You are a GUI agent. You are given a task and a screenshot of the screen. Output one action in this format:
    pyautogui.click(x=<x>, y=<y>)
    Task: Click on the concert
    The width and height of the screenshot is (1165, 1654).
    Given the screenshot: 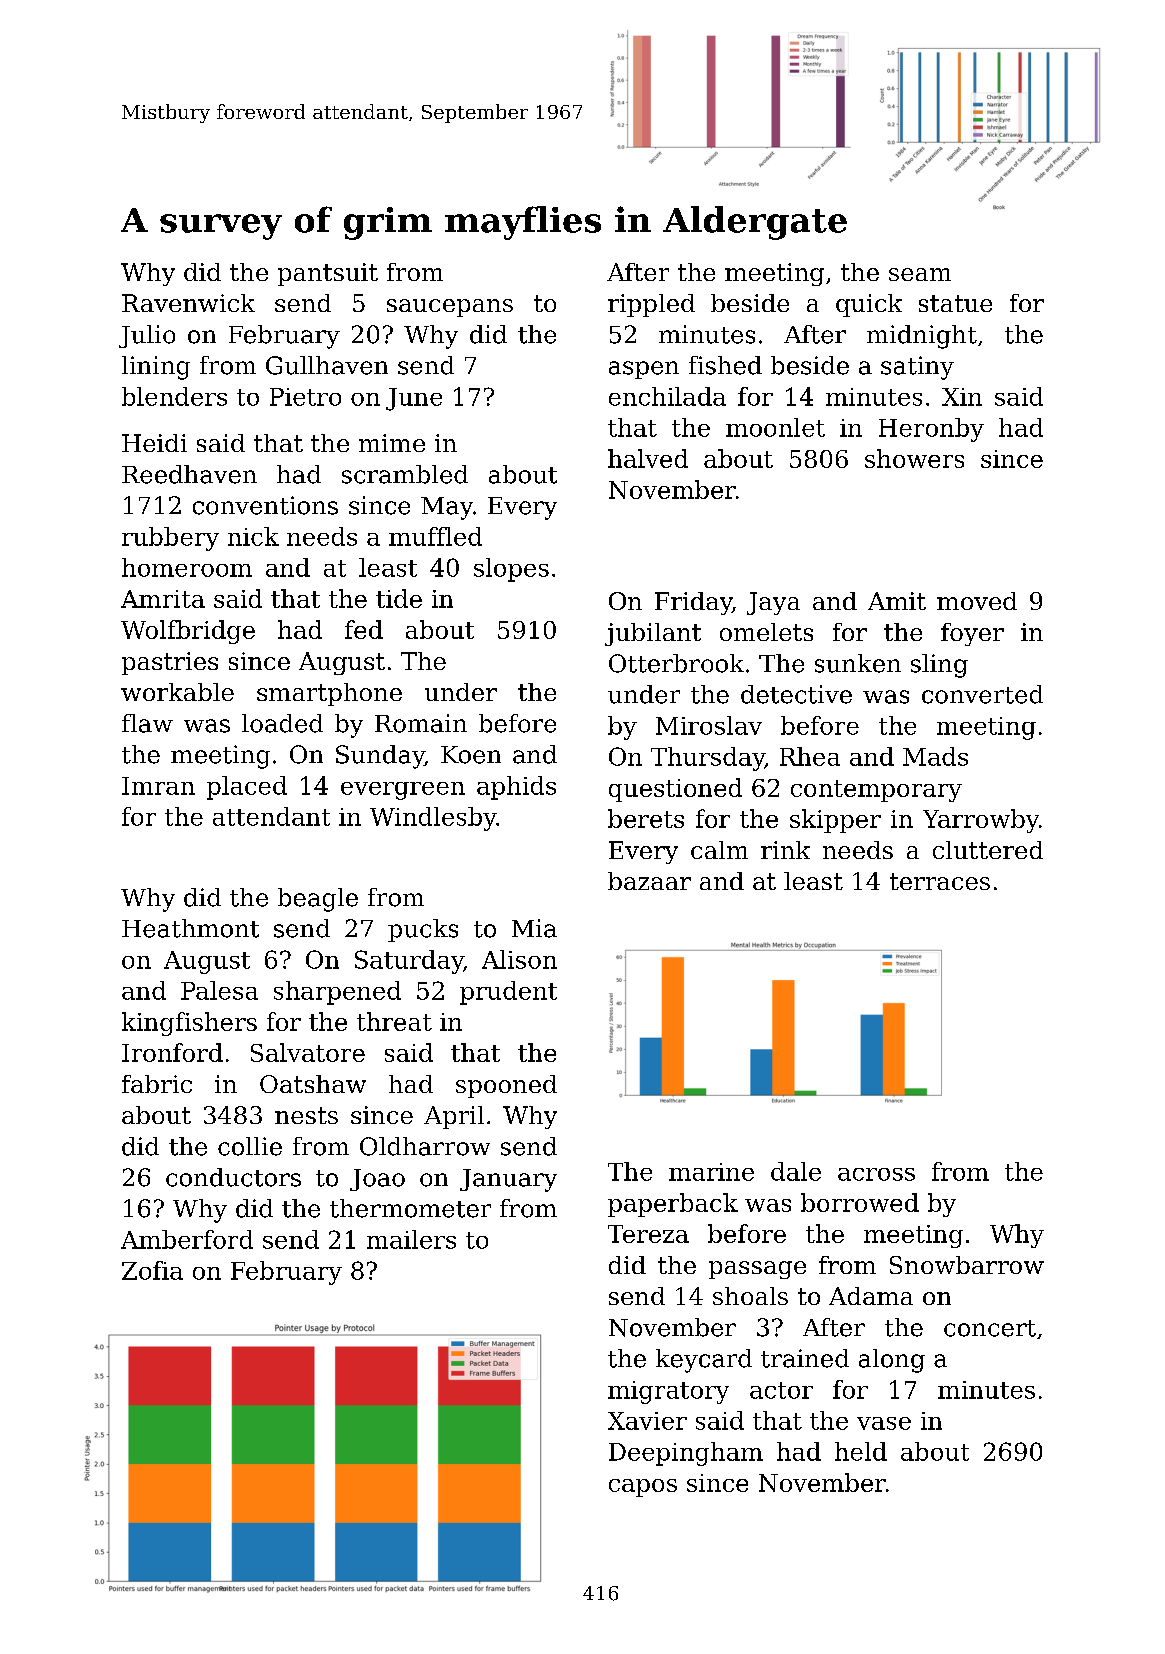 What is the action you would take?
    pyautogui.click(x=990, y=1328)
